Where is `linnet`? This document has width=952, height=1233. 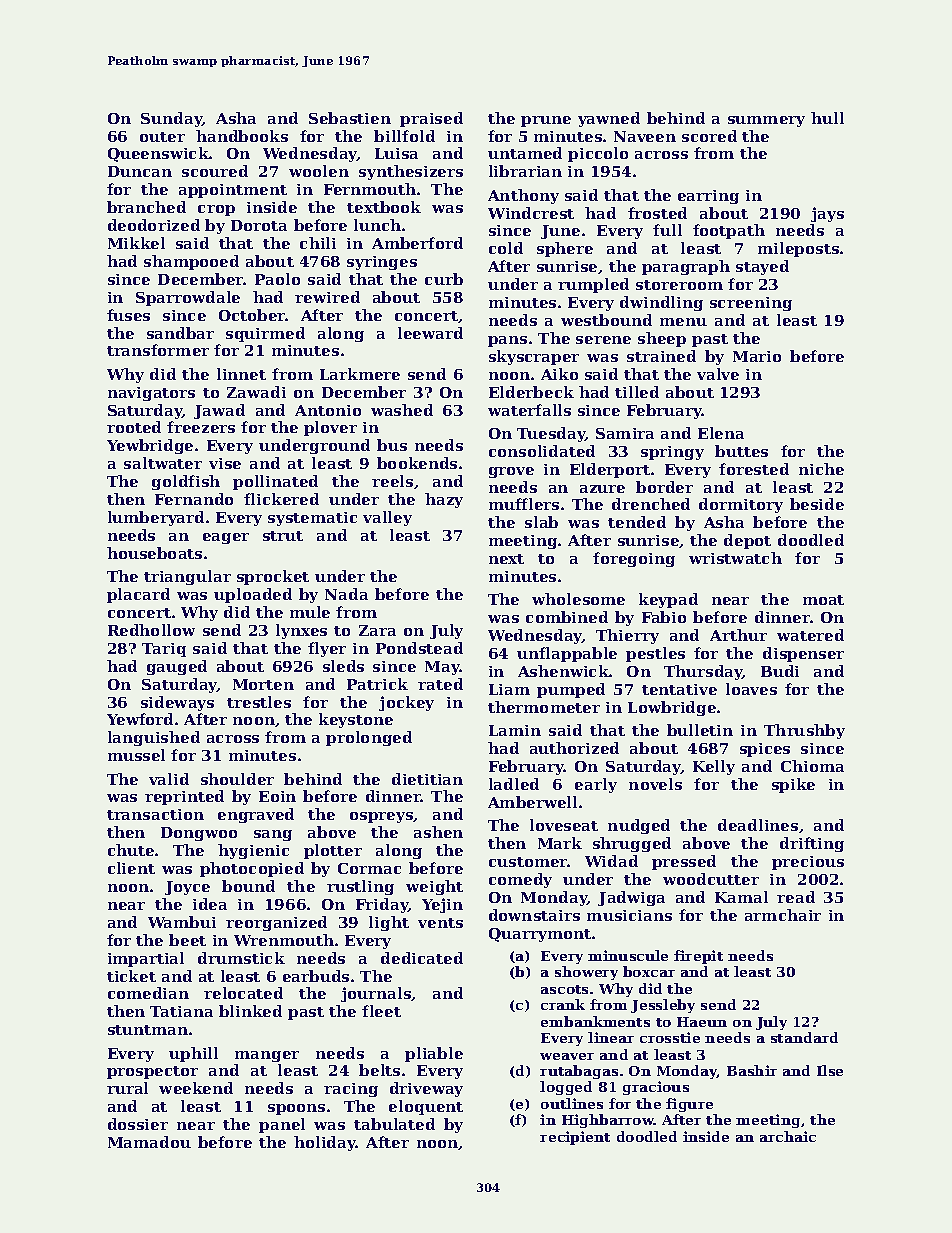
linnet is located at coordinates (241, 374).
